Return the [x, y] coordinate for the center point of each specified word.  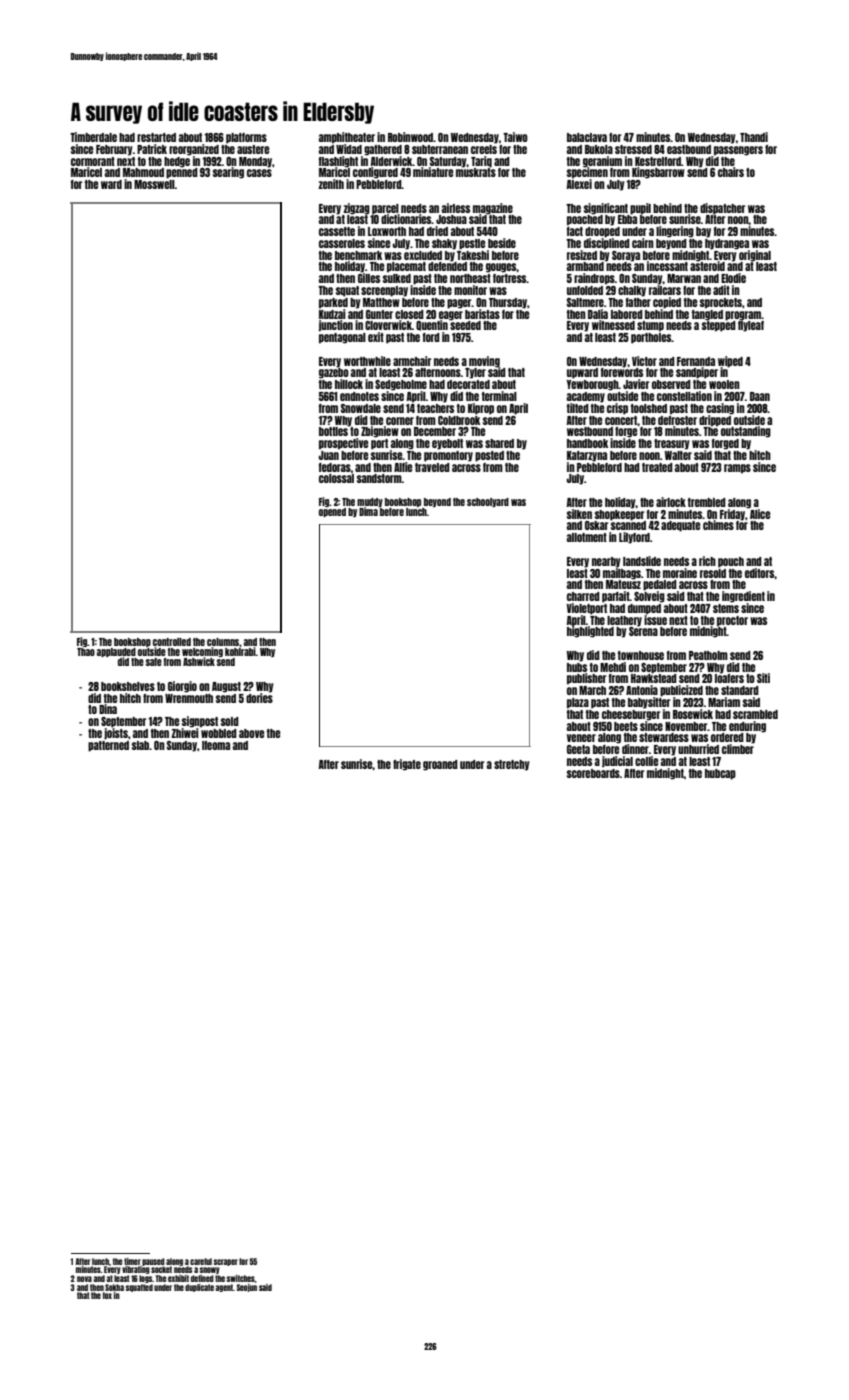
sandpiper [697, 373]
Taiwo [515, 137]
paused [153, 1262]
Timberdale [93, 137]
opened [332, 512]
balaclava [587, 137]
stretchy [512, 765]
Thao [86, 652]
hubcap [720, 774]
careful [201, 1261]
